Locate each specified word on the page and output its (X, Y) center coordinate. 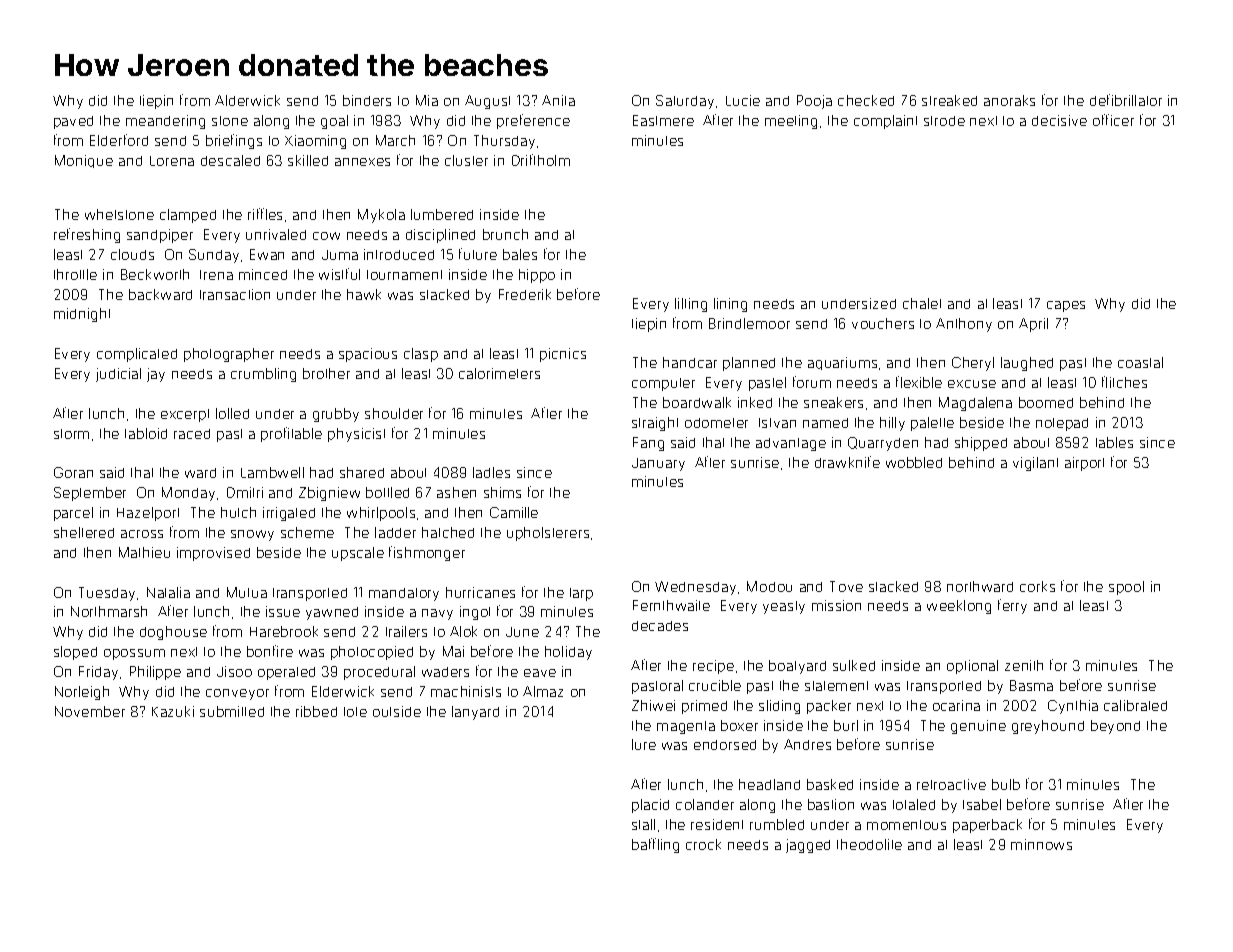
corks (1037, 586)
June (522, 632)
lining (730, 305)
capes (1066, 306)
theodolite (869, 844)
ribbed (316, 711)
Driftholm (541, 160)
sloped (75, 653)
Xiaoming (315, 142)
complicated (137, 355)
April (1033, 325)
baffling (655, 845)
